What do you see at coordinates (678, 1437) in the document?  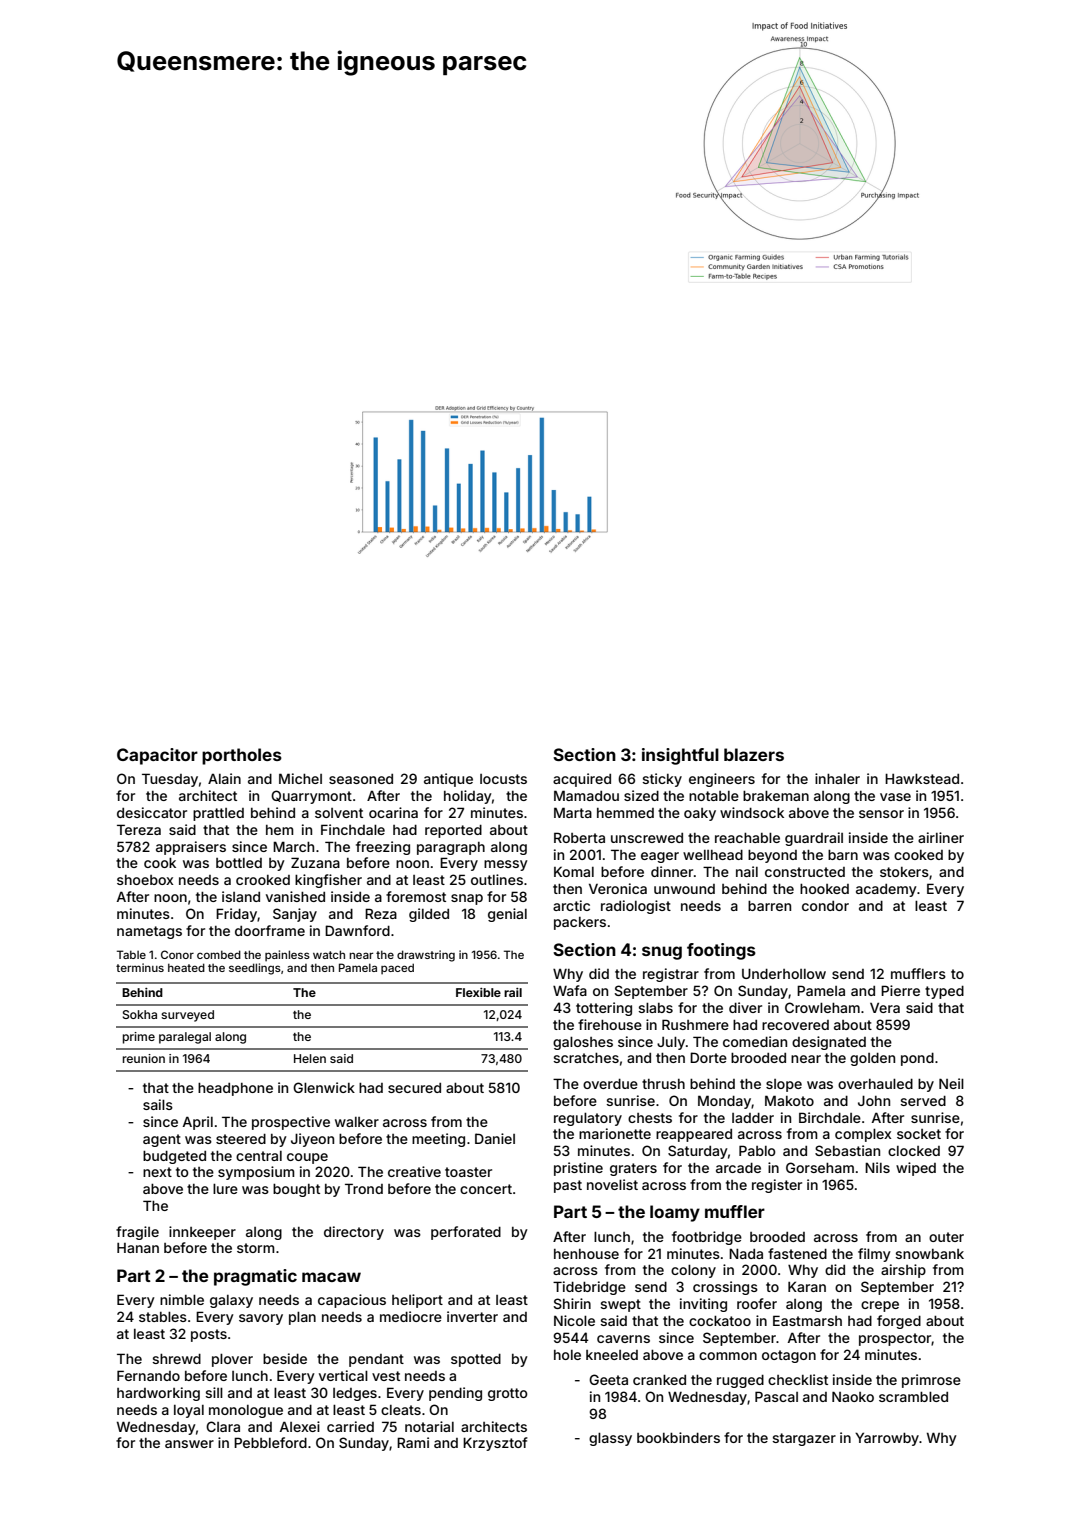 I see `bookbinders` at bounding box center [678, 1437].
